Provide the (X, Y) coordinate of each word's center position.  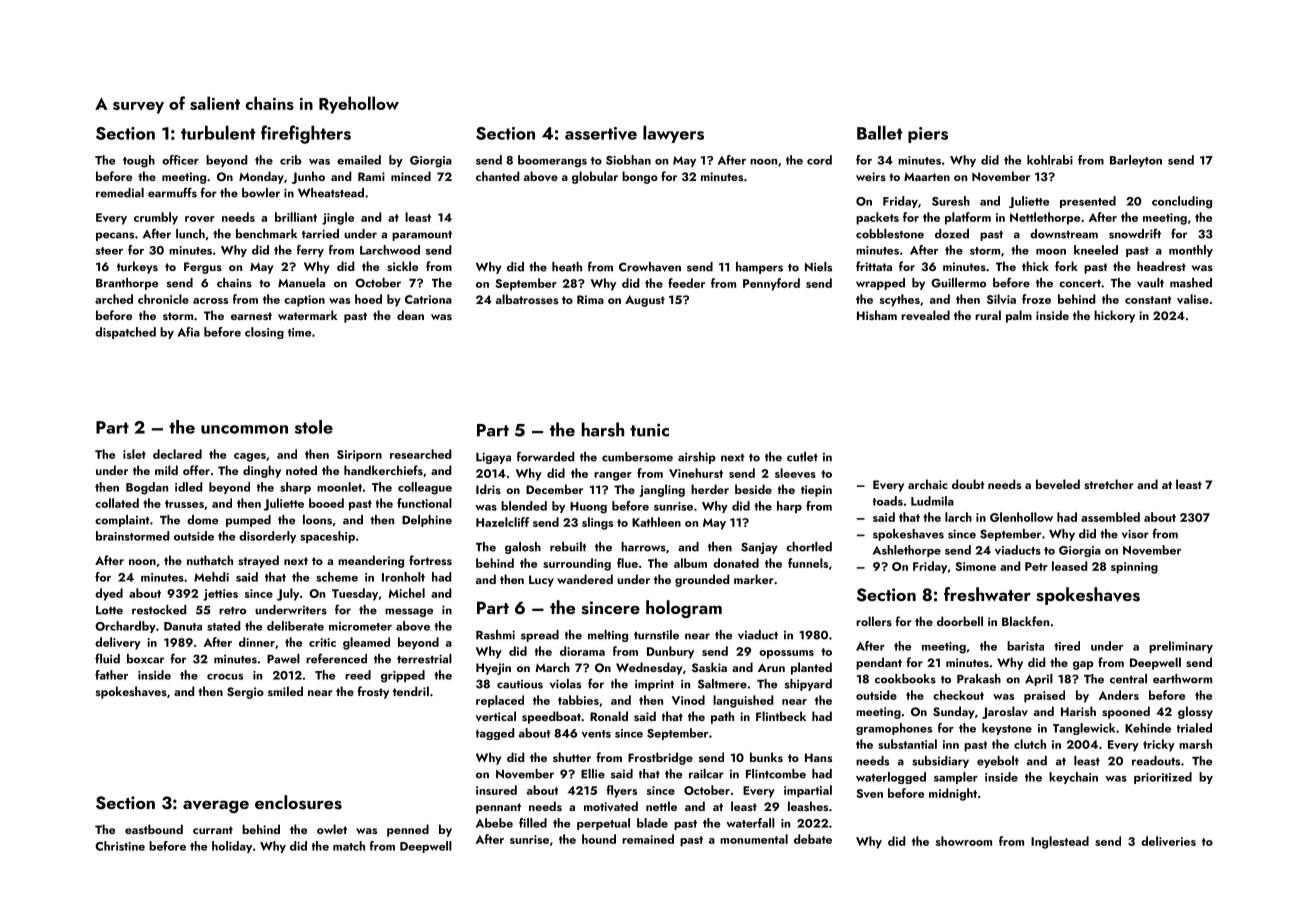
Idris (488, 489)
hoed (368, 299)
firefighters (306, 134)
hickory (1114, 316)
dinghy (262, 471)
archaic (928, 484)
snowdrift (1135, 233)
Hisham (877, 315)
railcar (706, 774)
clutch (1030, 744)
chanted (497, 176)
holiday (232, 847)
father (111, 675)
